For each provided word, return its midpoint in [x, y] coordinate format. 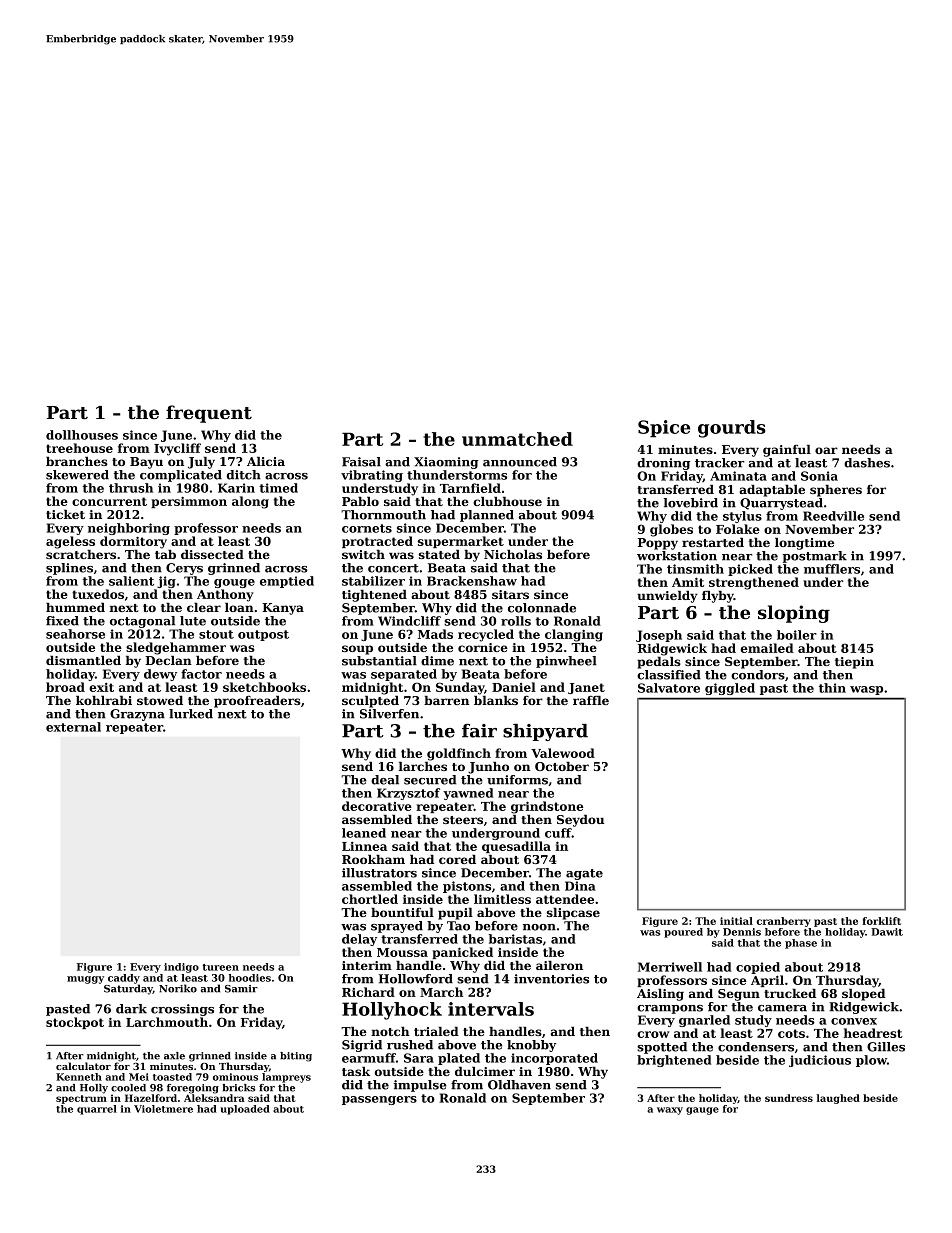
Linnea [364, 846]
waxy [670, 1111]
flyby [718, 597]
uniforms [517, 780]
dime [437, 661]
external [73, 727]
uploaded [245, 1110]
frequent [209, 414]
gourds [732, 429]
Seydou [580, 821]
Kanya [283, 609]
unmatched [517, 439]
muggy [85, 980]
